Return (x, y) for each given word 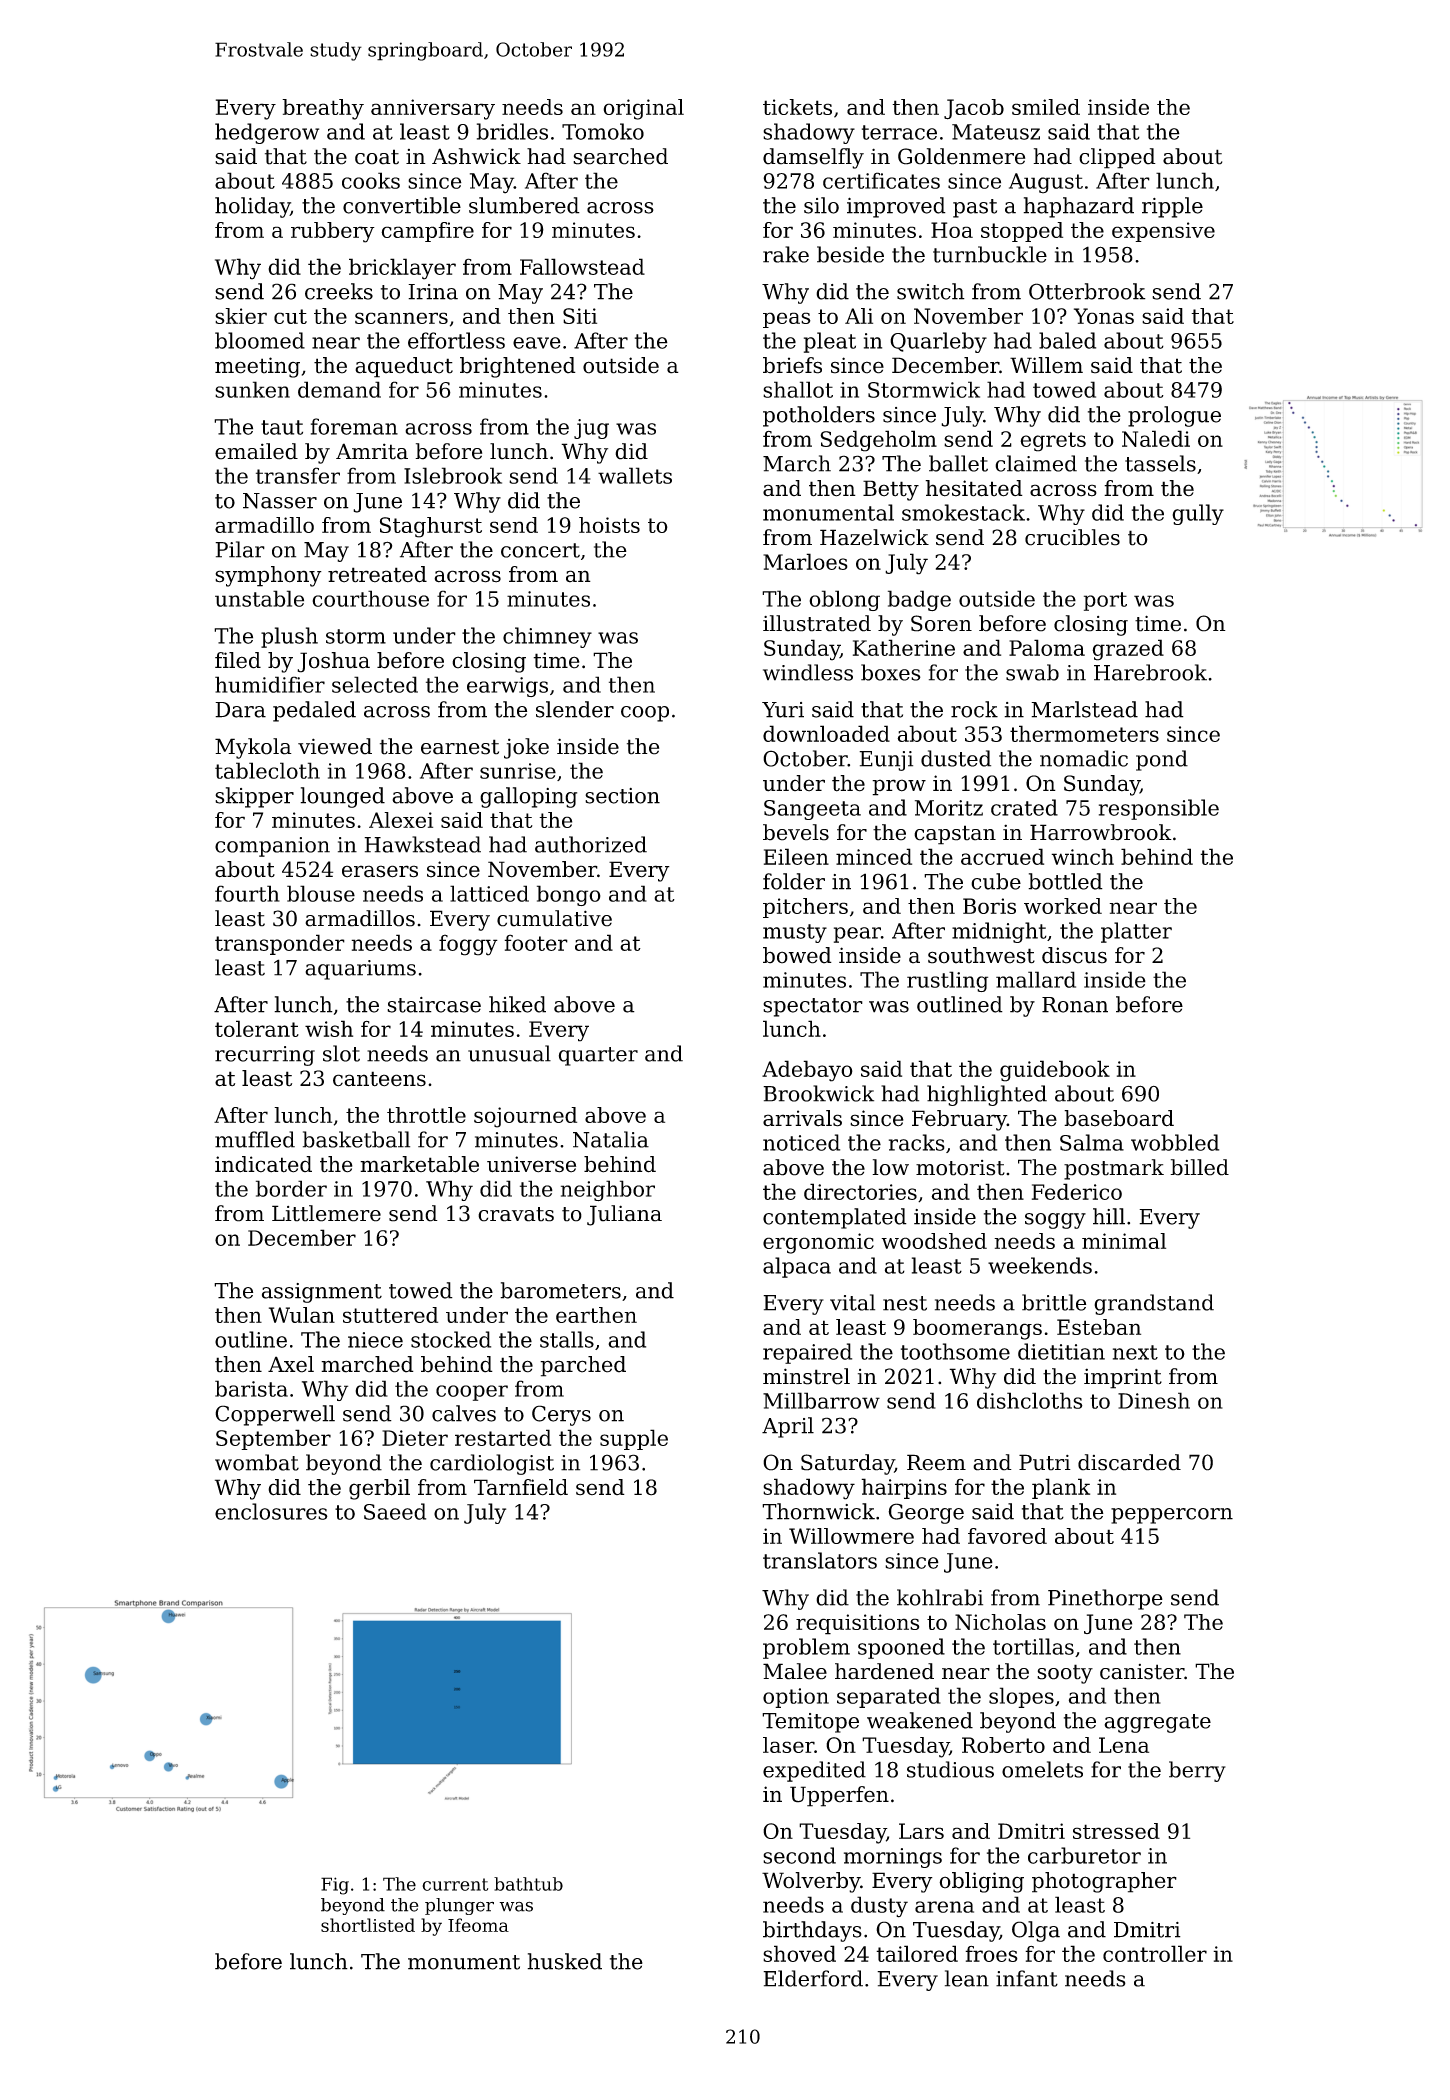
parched (583, 1366)
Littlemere (326, 1213)
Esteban (1099, 1327)
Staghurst (431, 527)
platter (1136, 932)
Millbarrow (821, 1400)
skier (241, 316)
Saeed (395, 1511)
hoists (609, 525)
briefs (792, 365)
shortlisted (368, 1925)
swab (1032, 672)
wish (329, 1028)
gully (1198, 514)
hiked (517, 1004)
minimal (1124, 1241)
